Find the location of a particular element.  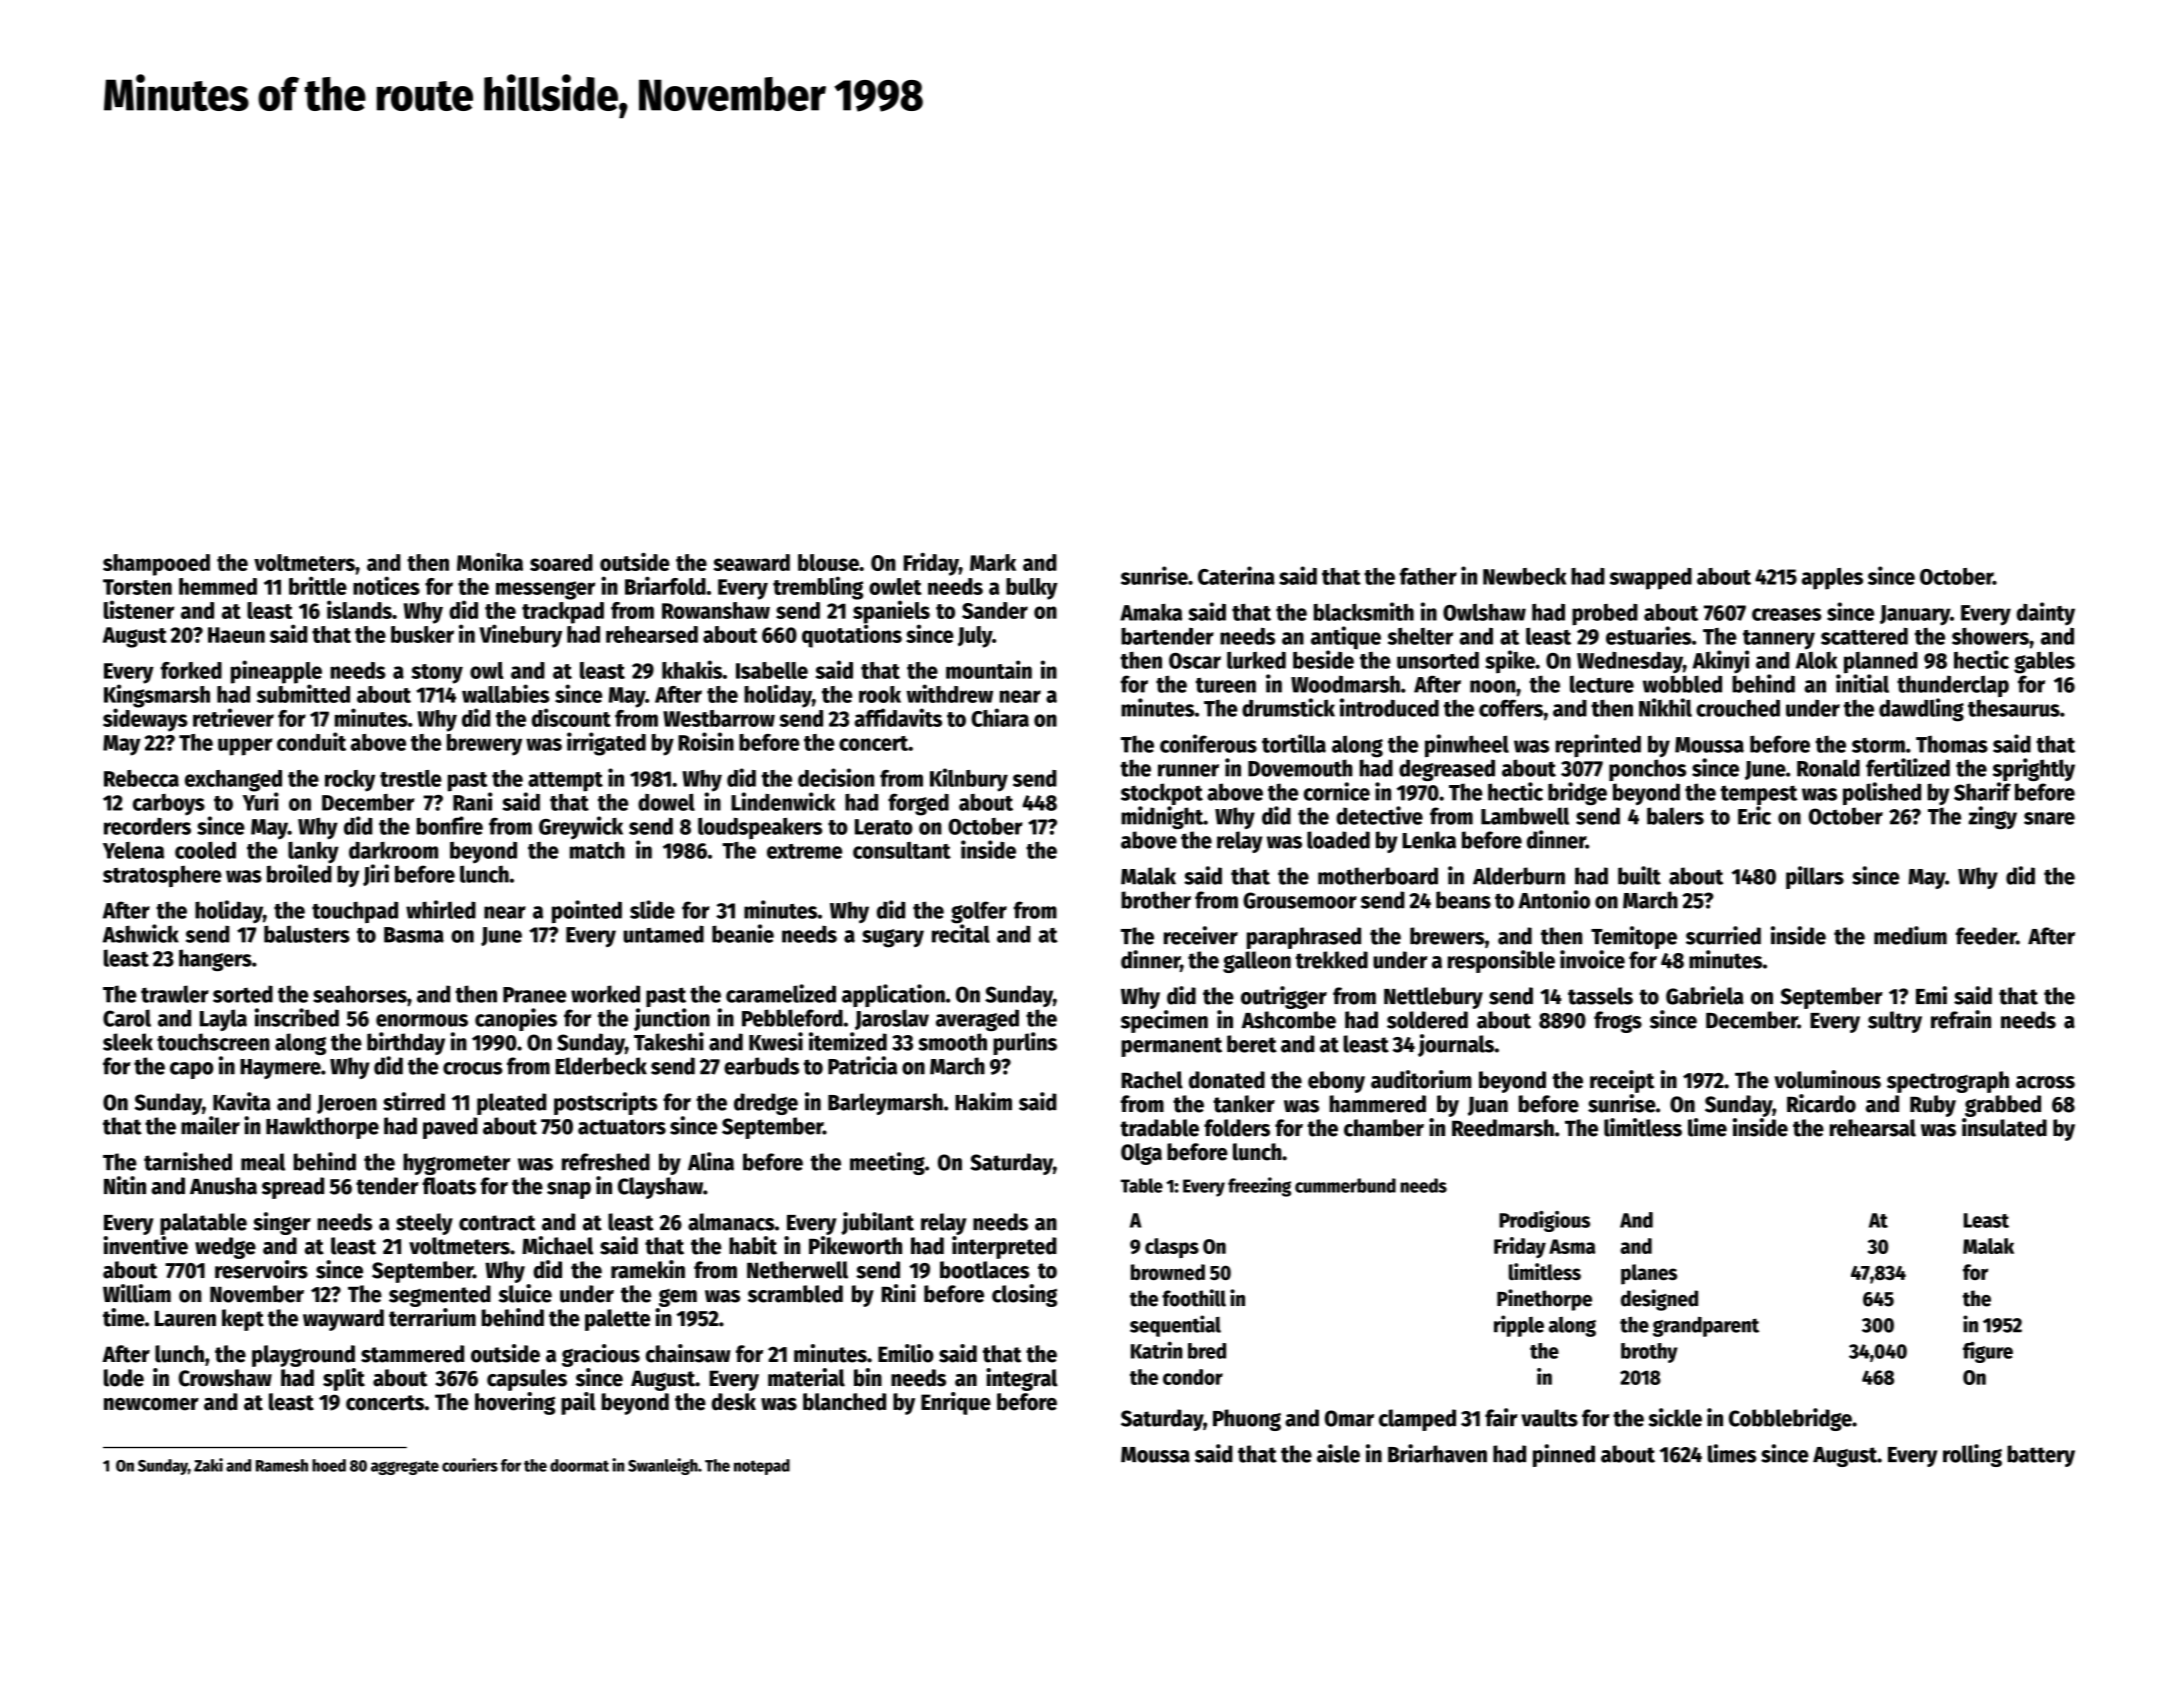

scurried is located at coordinates (1723, 935).
